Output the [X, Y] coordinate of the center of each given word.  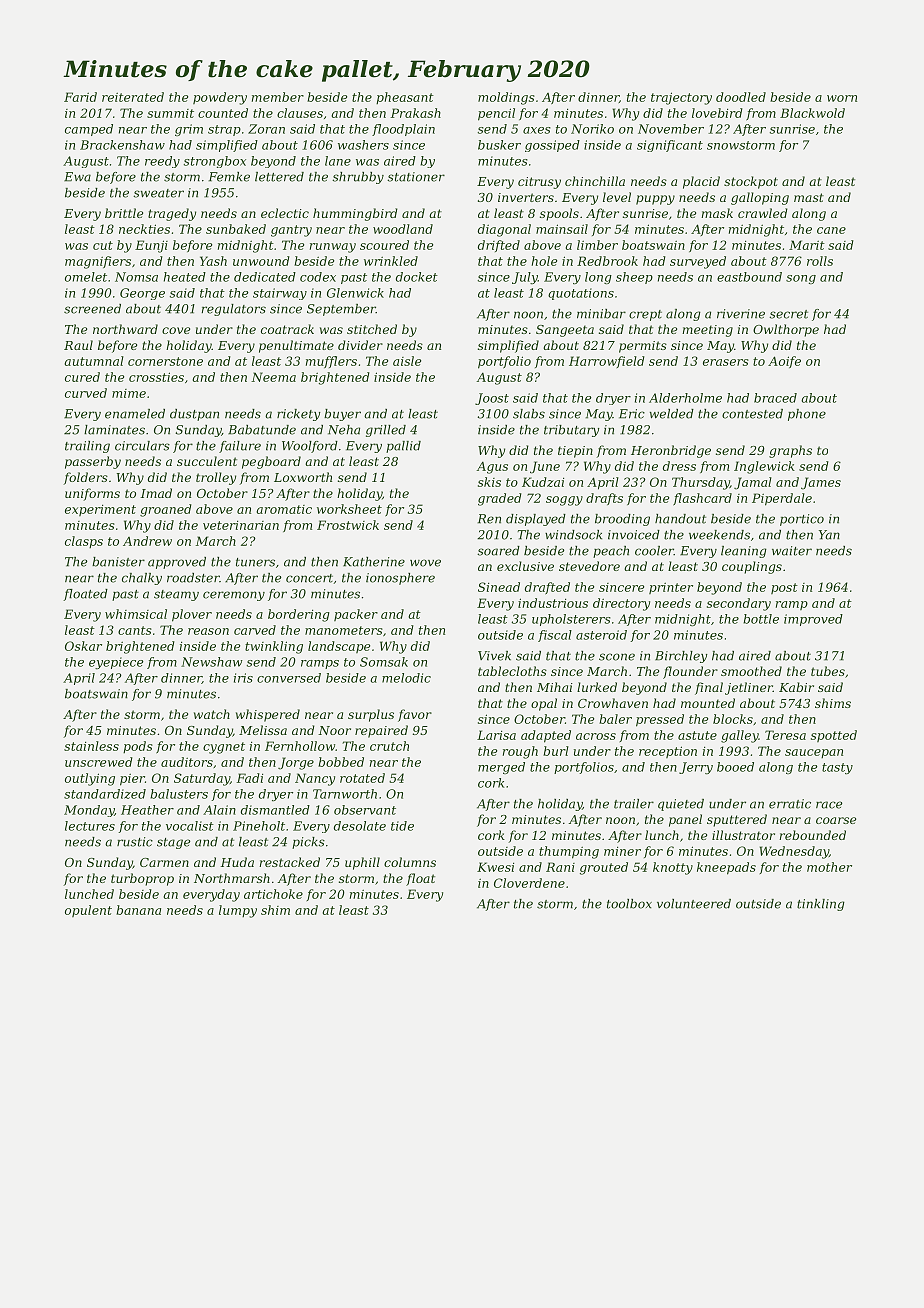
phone [807, 415]
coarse [836, 820]
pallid [403, 447]
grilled [386, 431]
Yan [829, 535]
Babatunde [262, 430]
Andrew [147, 541]
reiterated [133, 97]
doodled [741, 97]
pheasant [405, 98]
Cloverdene [529, 883]
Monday [89, 811]
